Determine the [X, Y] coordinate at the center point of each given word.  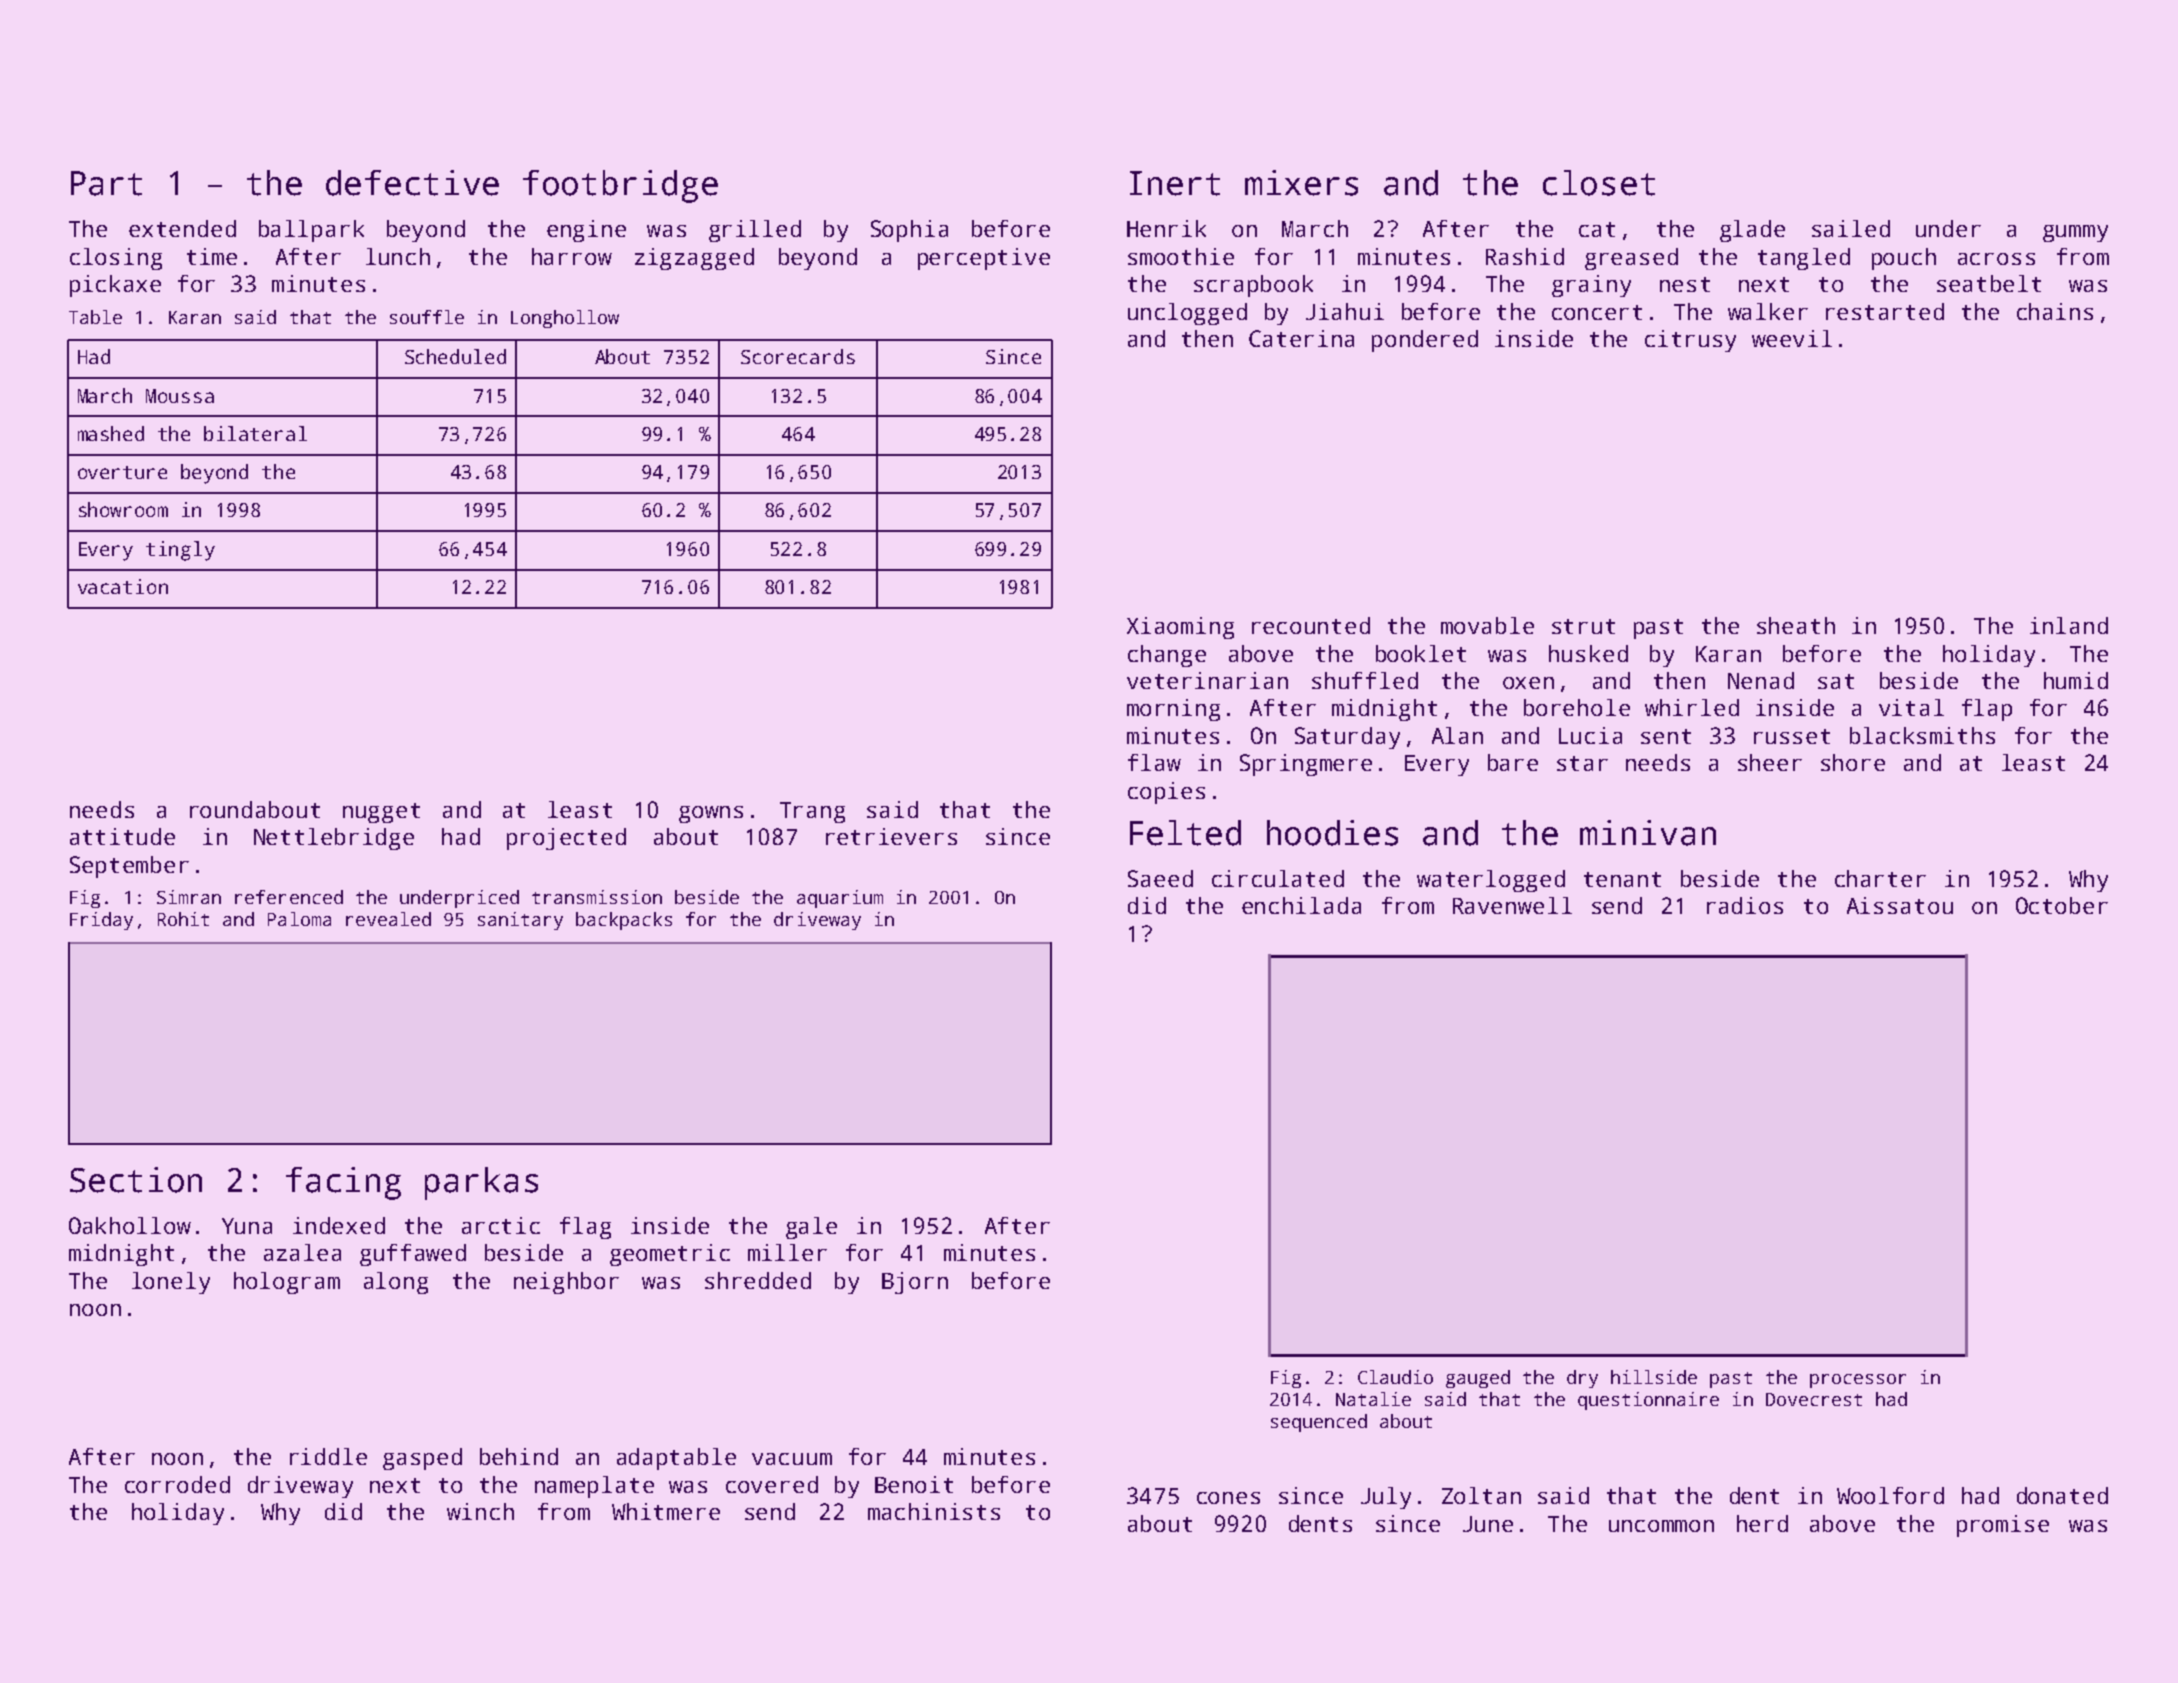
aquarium [840, 899]
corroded [177, 1484]
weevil [1792, 338]
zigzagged [694, 259]
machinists [934, 1511]
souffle [427, 317]
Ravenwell [1512, 905]
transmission [597, 897]
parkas [481, 1183]
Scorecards [798, 356]
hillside [1654, 1377]
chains [2055, 311]
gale [811, 1228]
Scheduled [455, 356]
